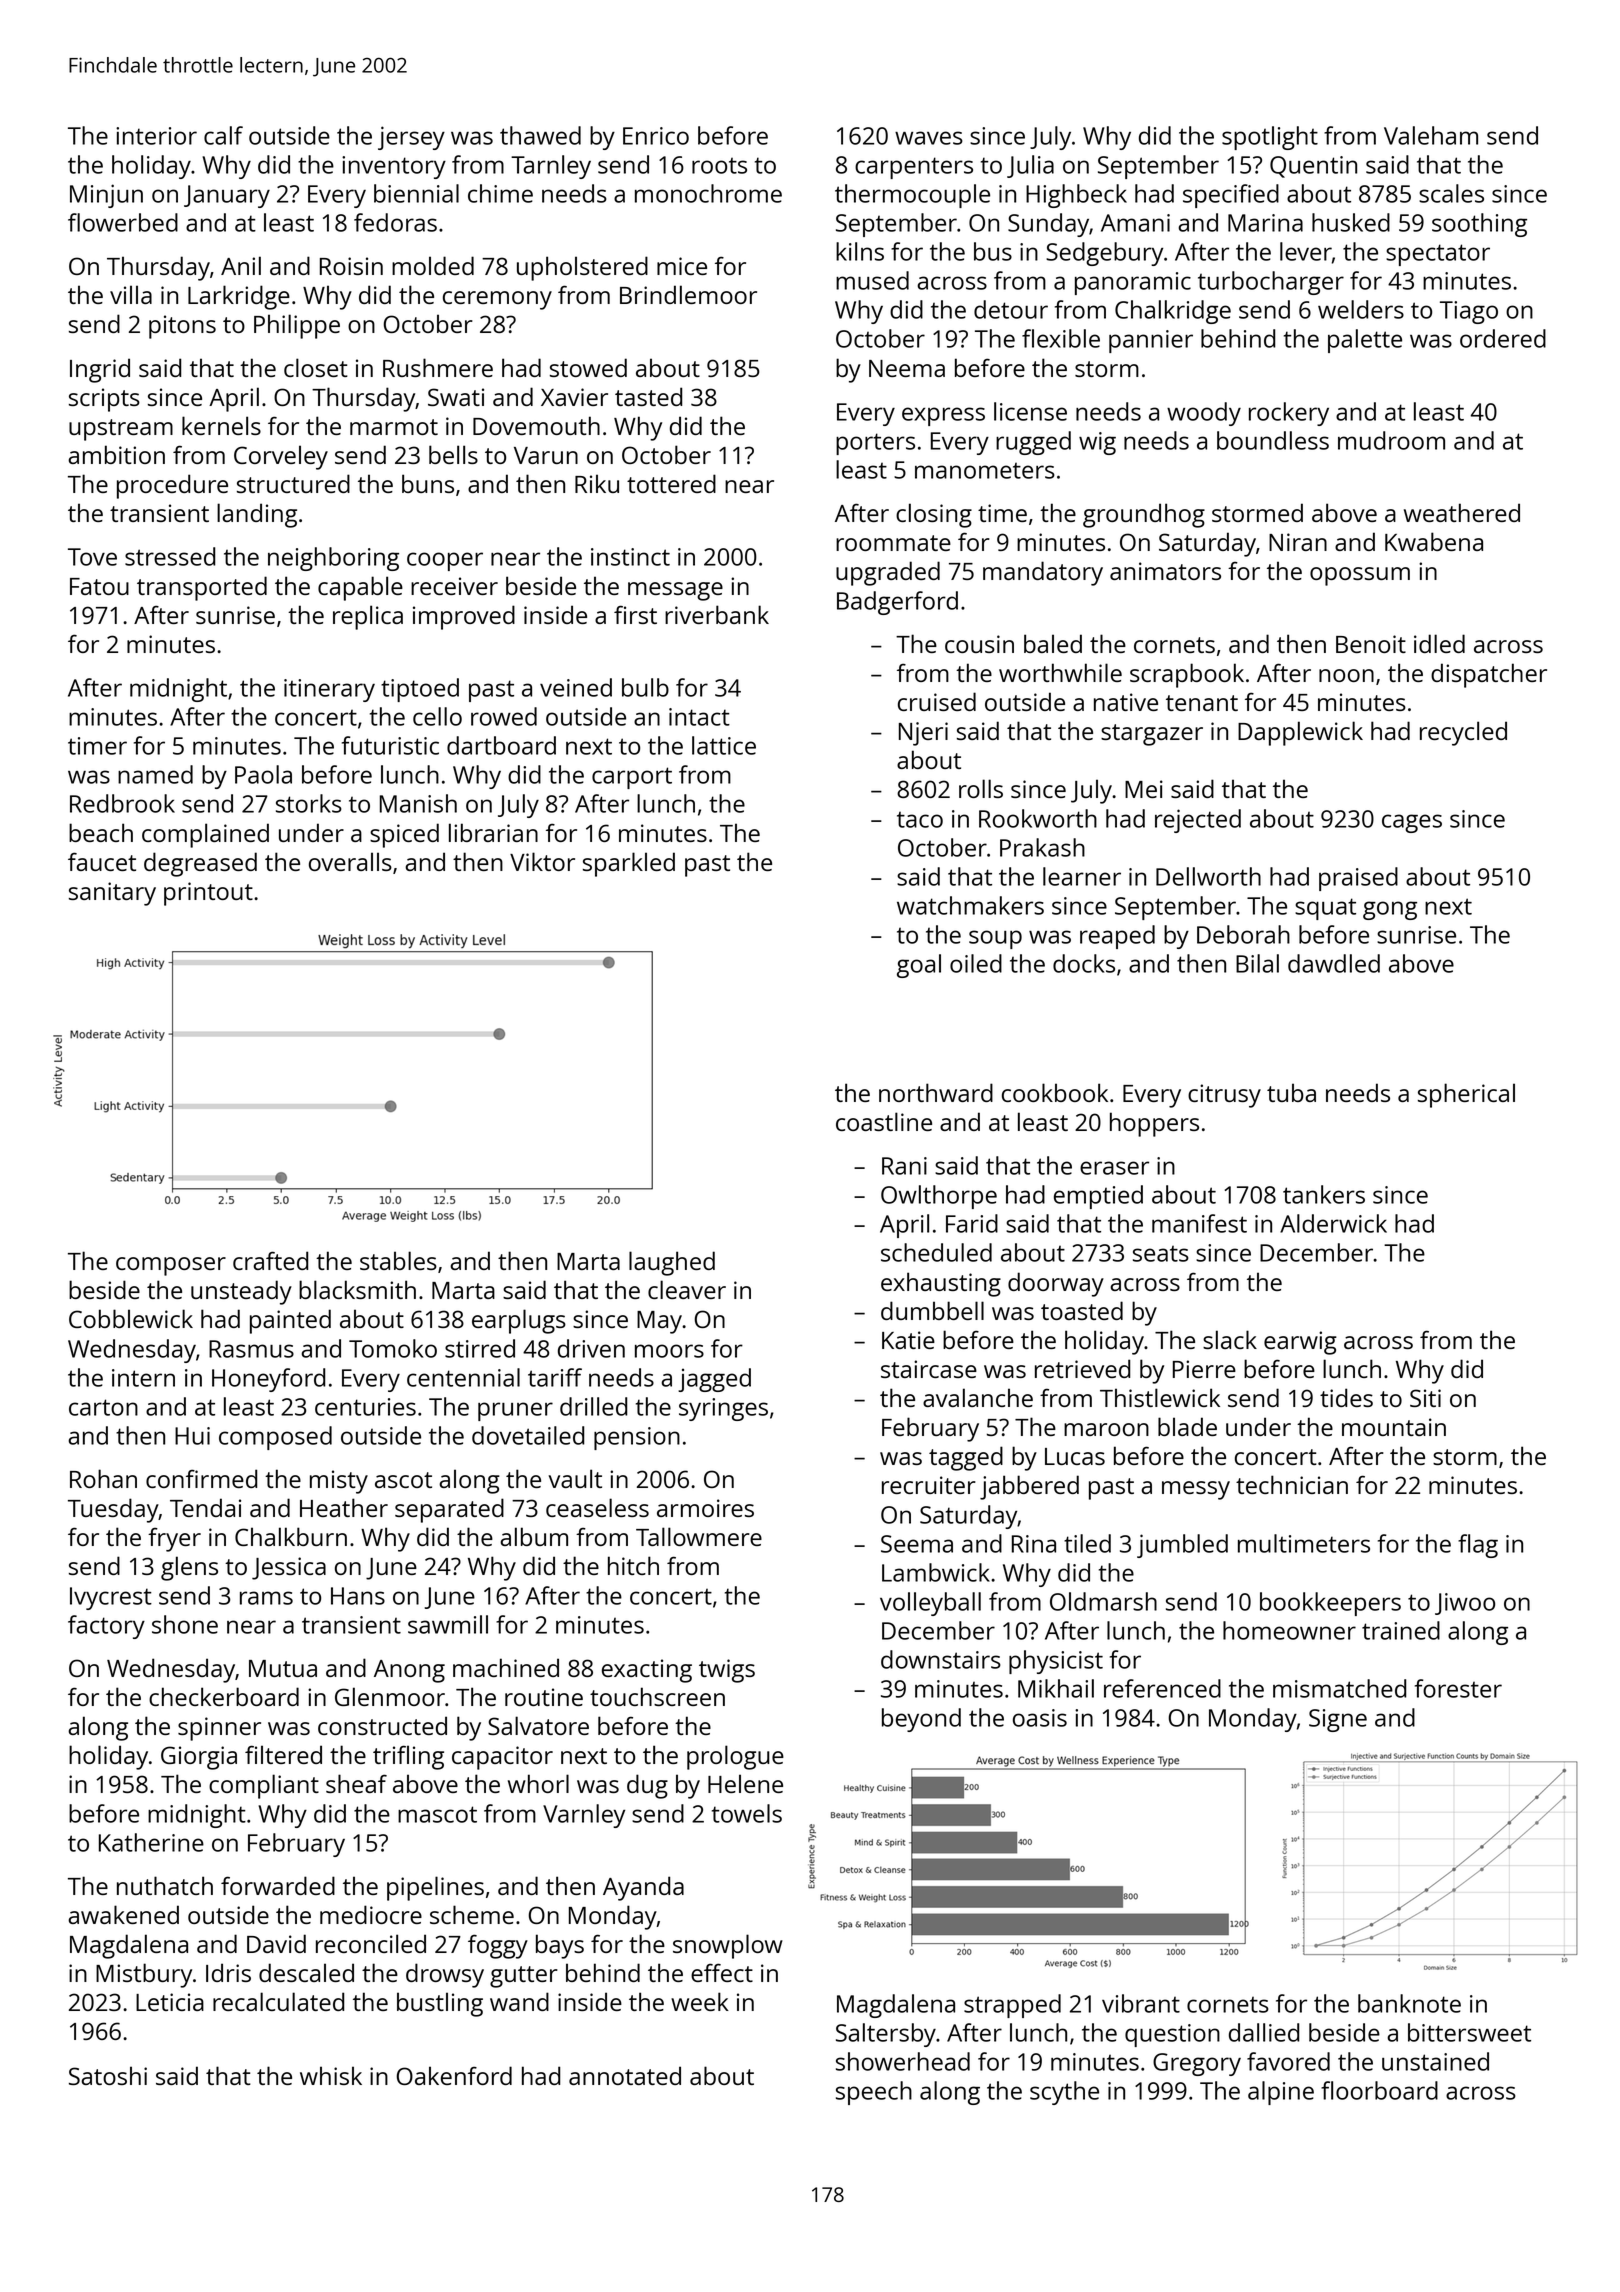 This screenshot has height=2292, width=1620. Describe the element at coordinates (108, 2075) in the screenshot. I see `Satoshi` at that location.
